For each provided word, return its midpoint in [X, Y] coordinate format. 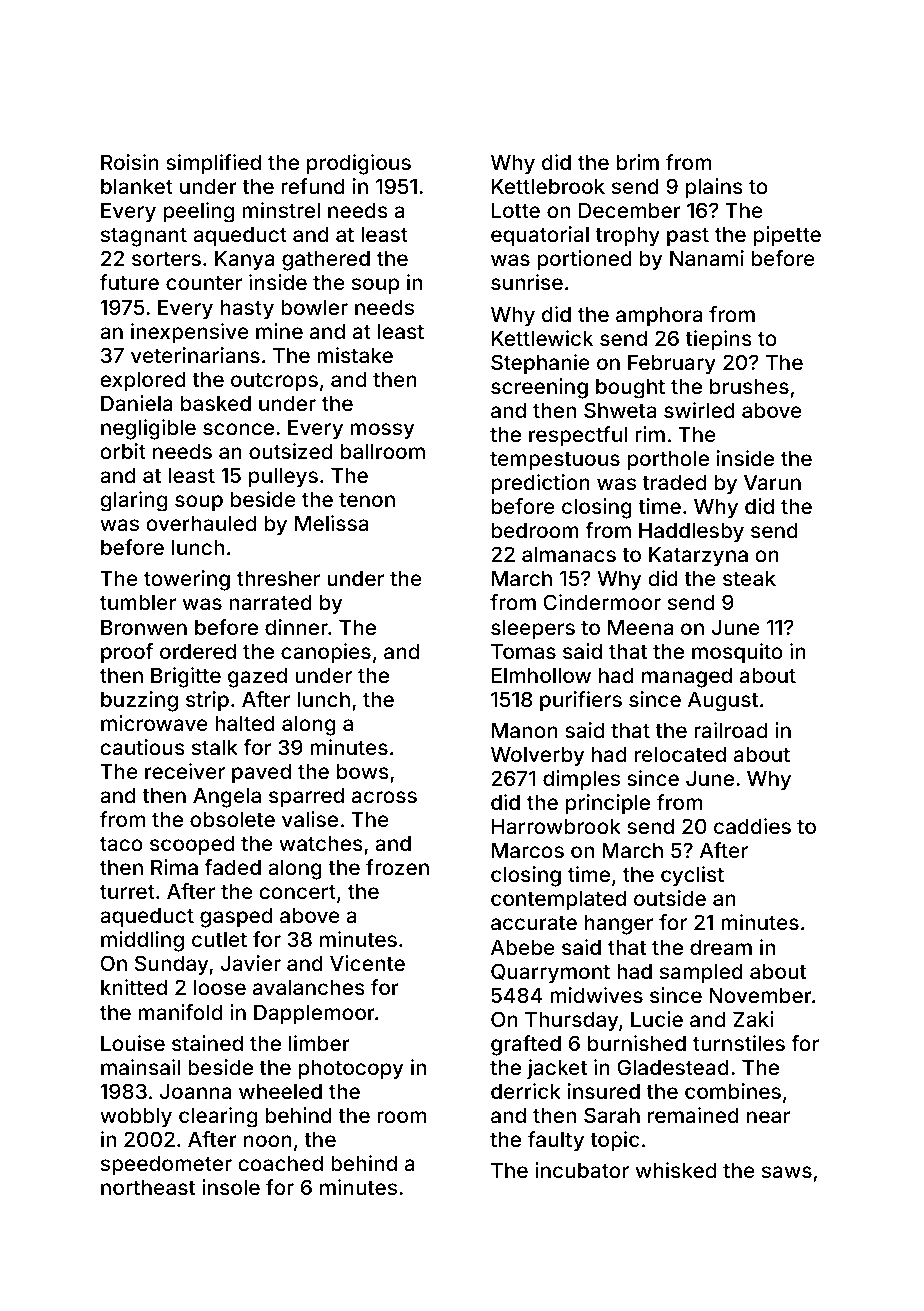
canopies [326, 653]
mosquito [737, 653]
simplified [213, 164]
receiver [185, 771]
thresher [278, 578]
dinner [296, 627]
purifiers [581, 701]
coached [280, 1163]
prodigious [359, 164]
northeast [148, 1187]
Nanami [707, 258]
